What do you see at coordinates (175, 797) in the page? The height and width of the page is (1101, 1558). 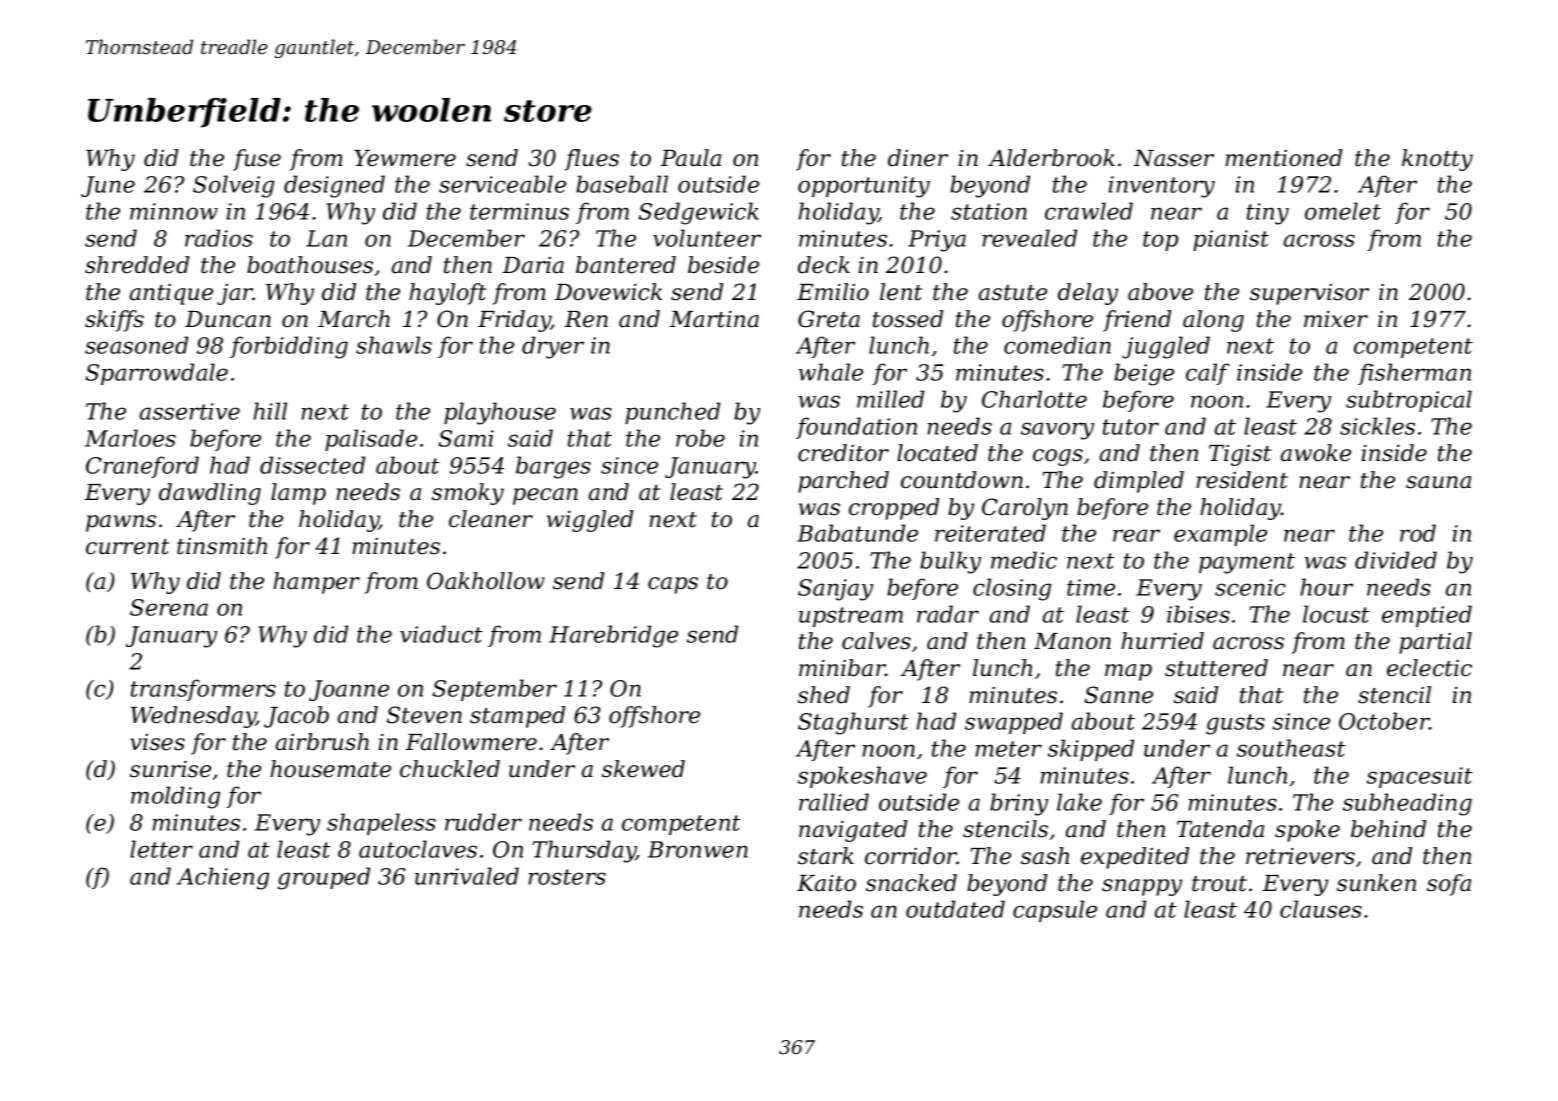 I see `molding` at bounding box center [175, 797].
